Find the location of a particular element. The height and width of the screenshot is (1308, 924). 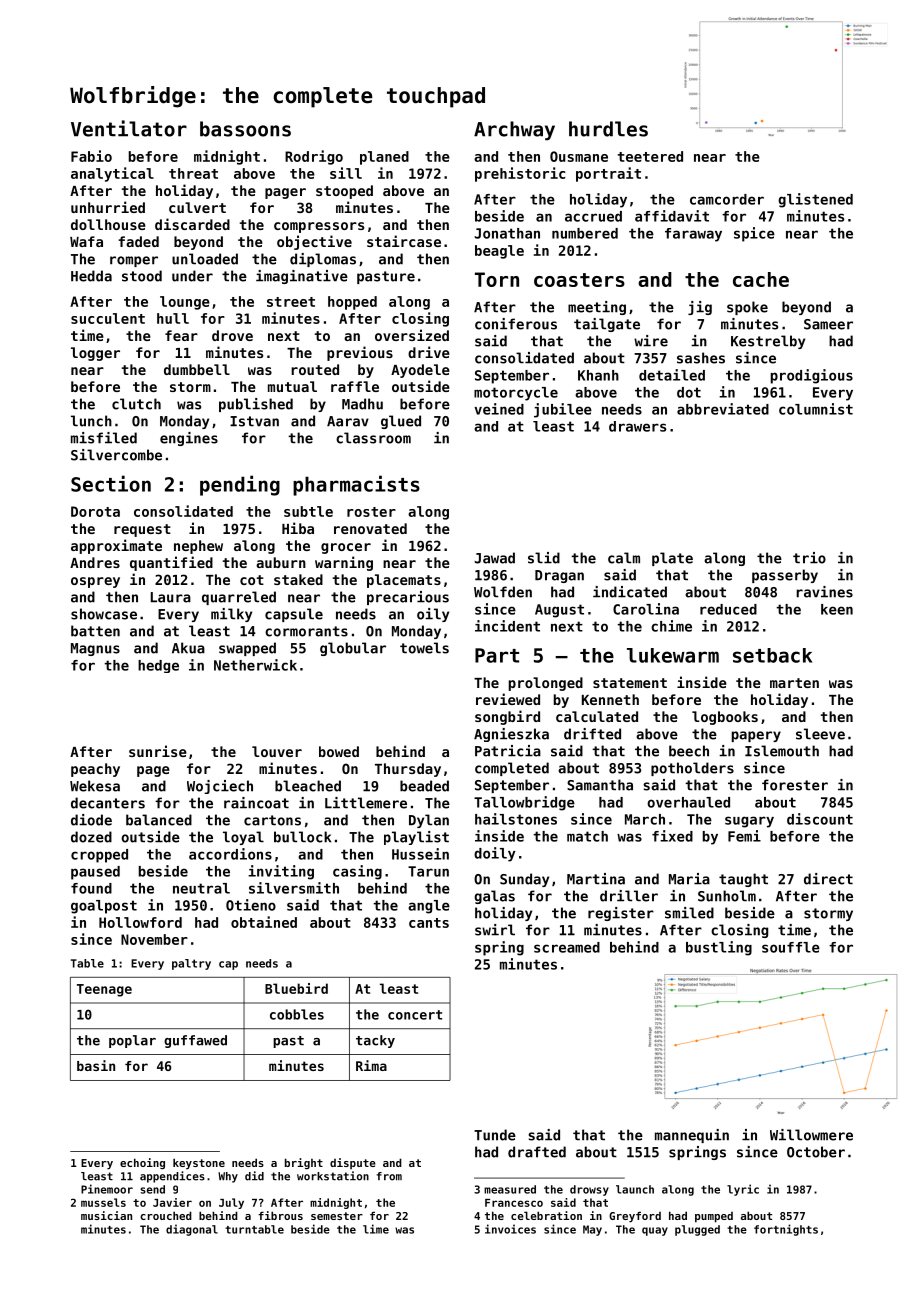

Torn is located at coordinates (497, 279).
